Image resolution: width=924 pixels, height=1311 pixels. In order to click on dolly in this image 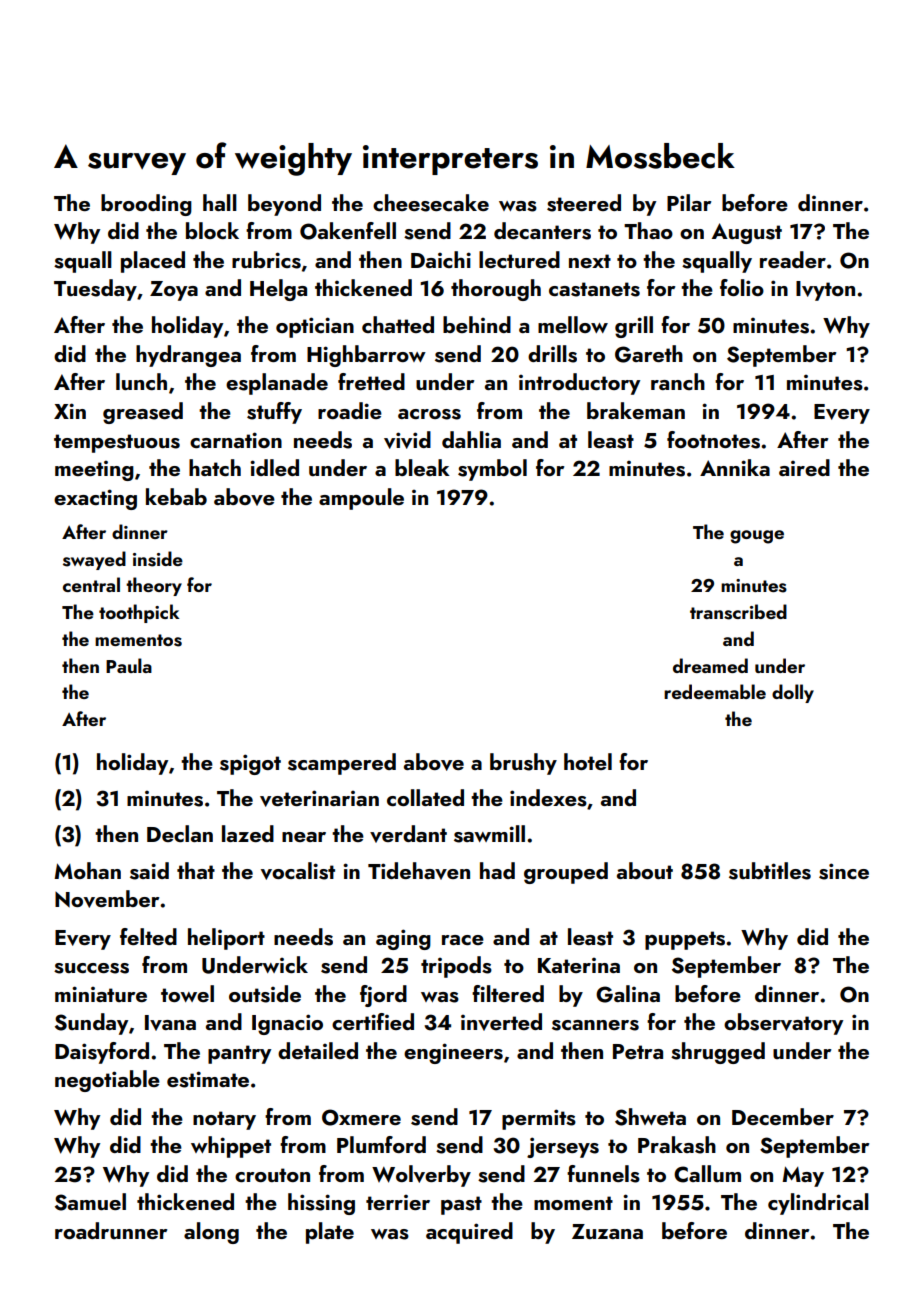, I will do `click(793, 693)`.
